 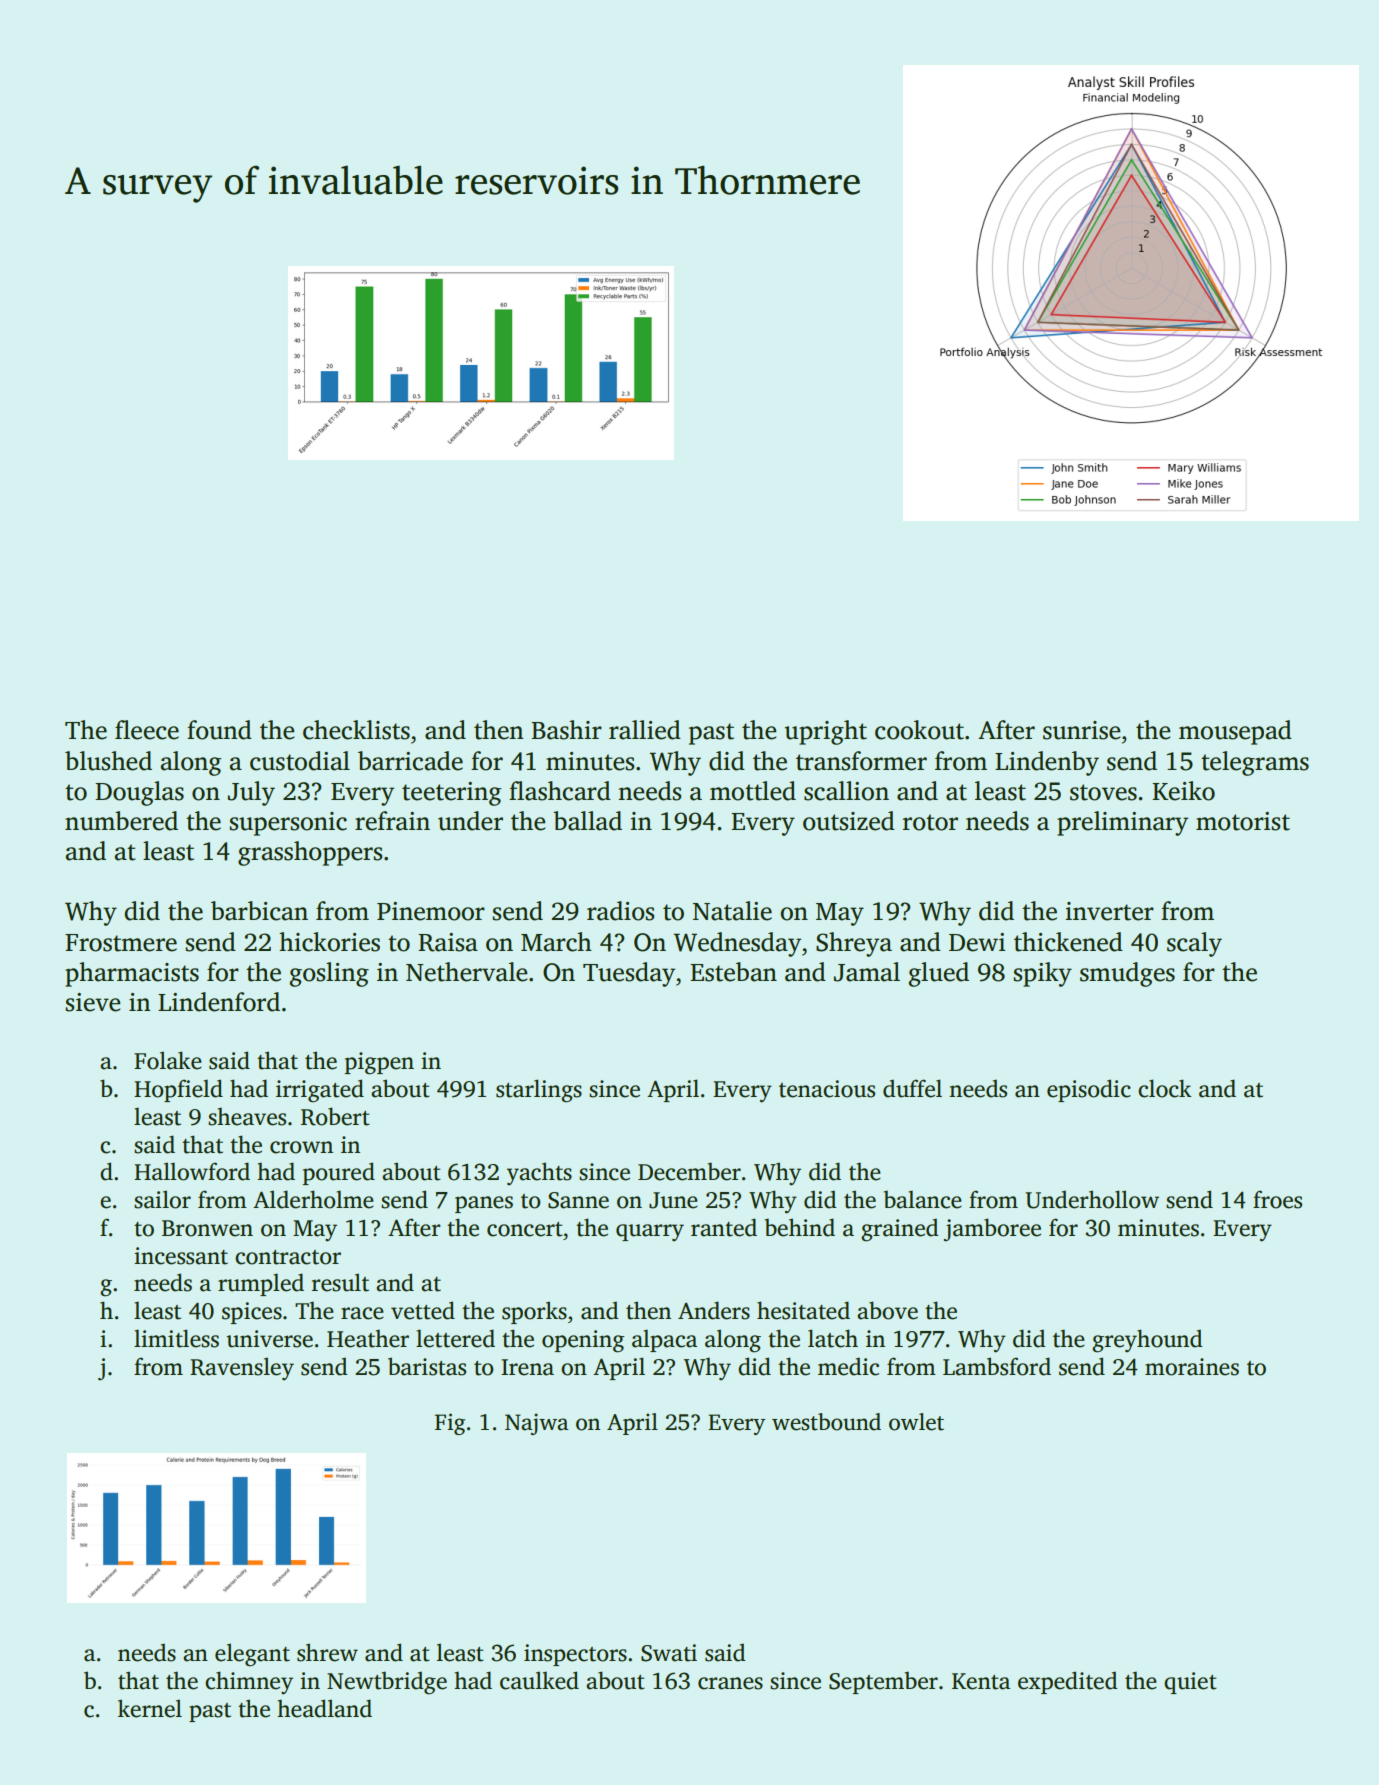 What do you see at coordinates (324, 1708) in the screenshot?
I see `headland` at bounding box center [324, 1708].
